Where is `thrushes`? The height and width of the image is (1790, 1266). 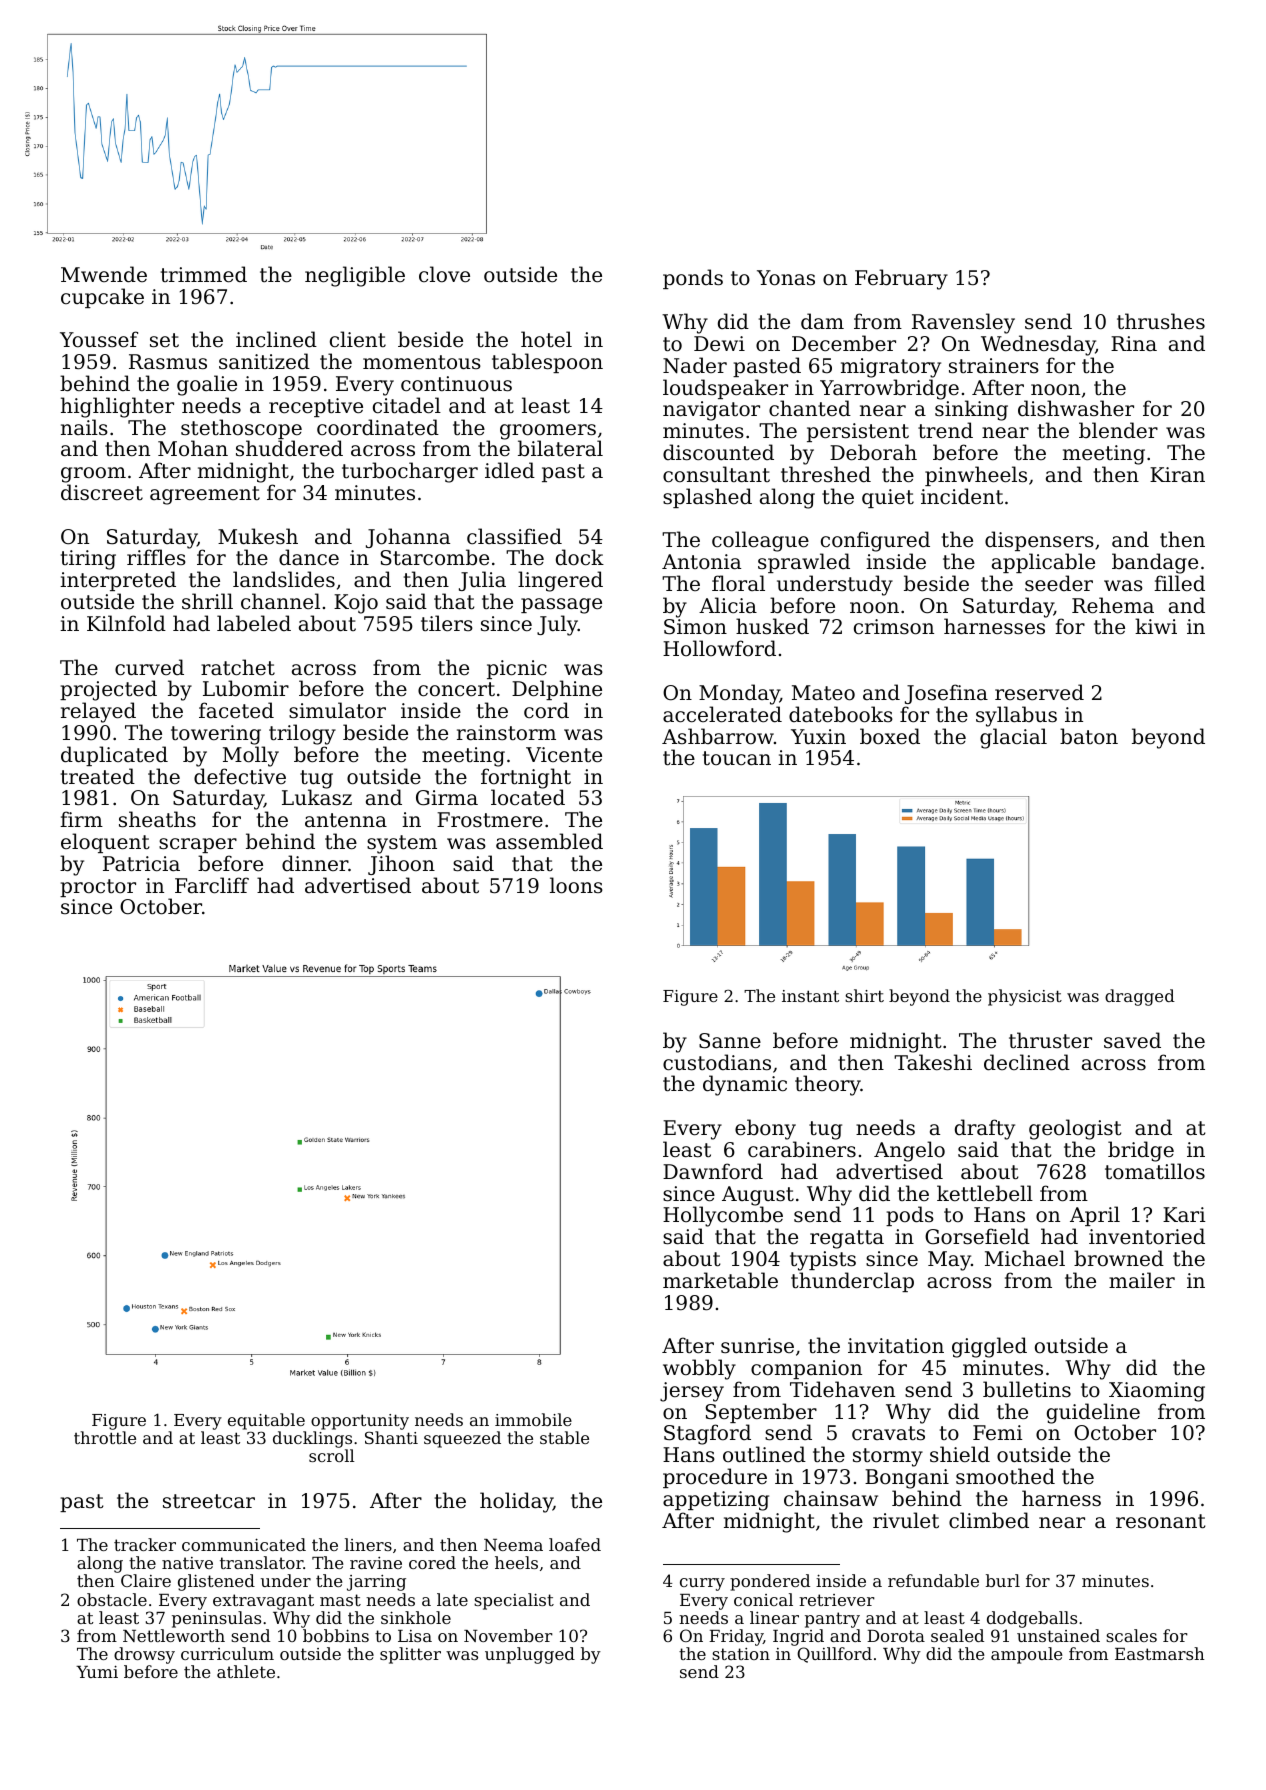
thrushes is located at coordinates (1161, 321).
